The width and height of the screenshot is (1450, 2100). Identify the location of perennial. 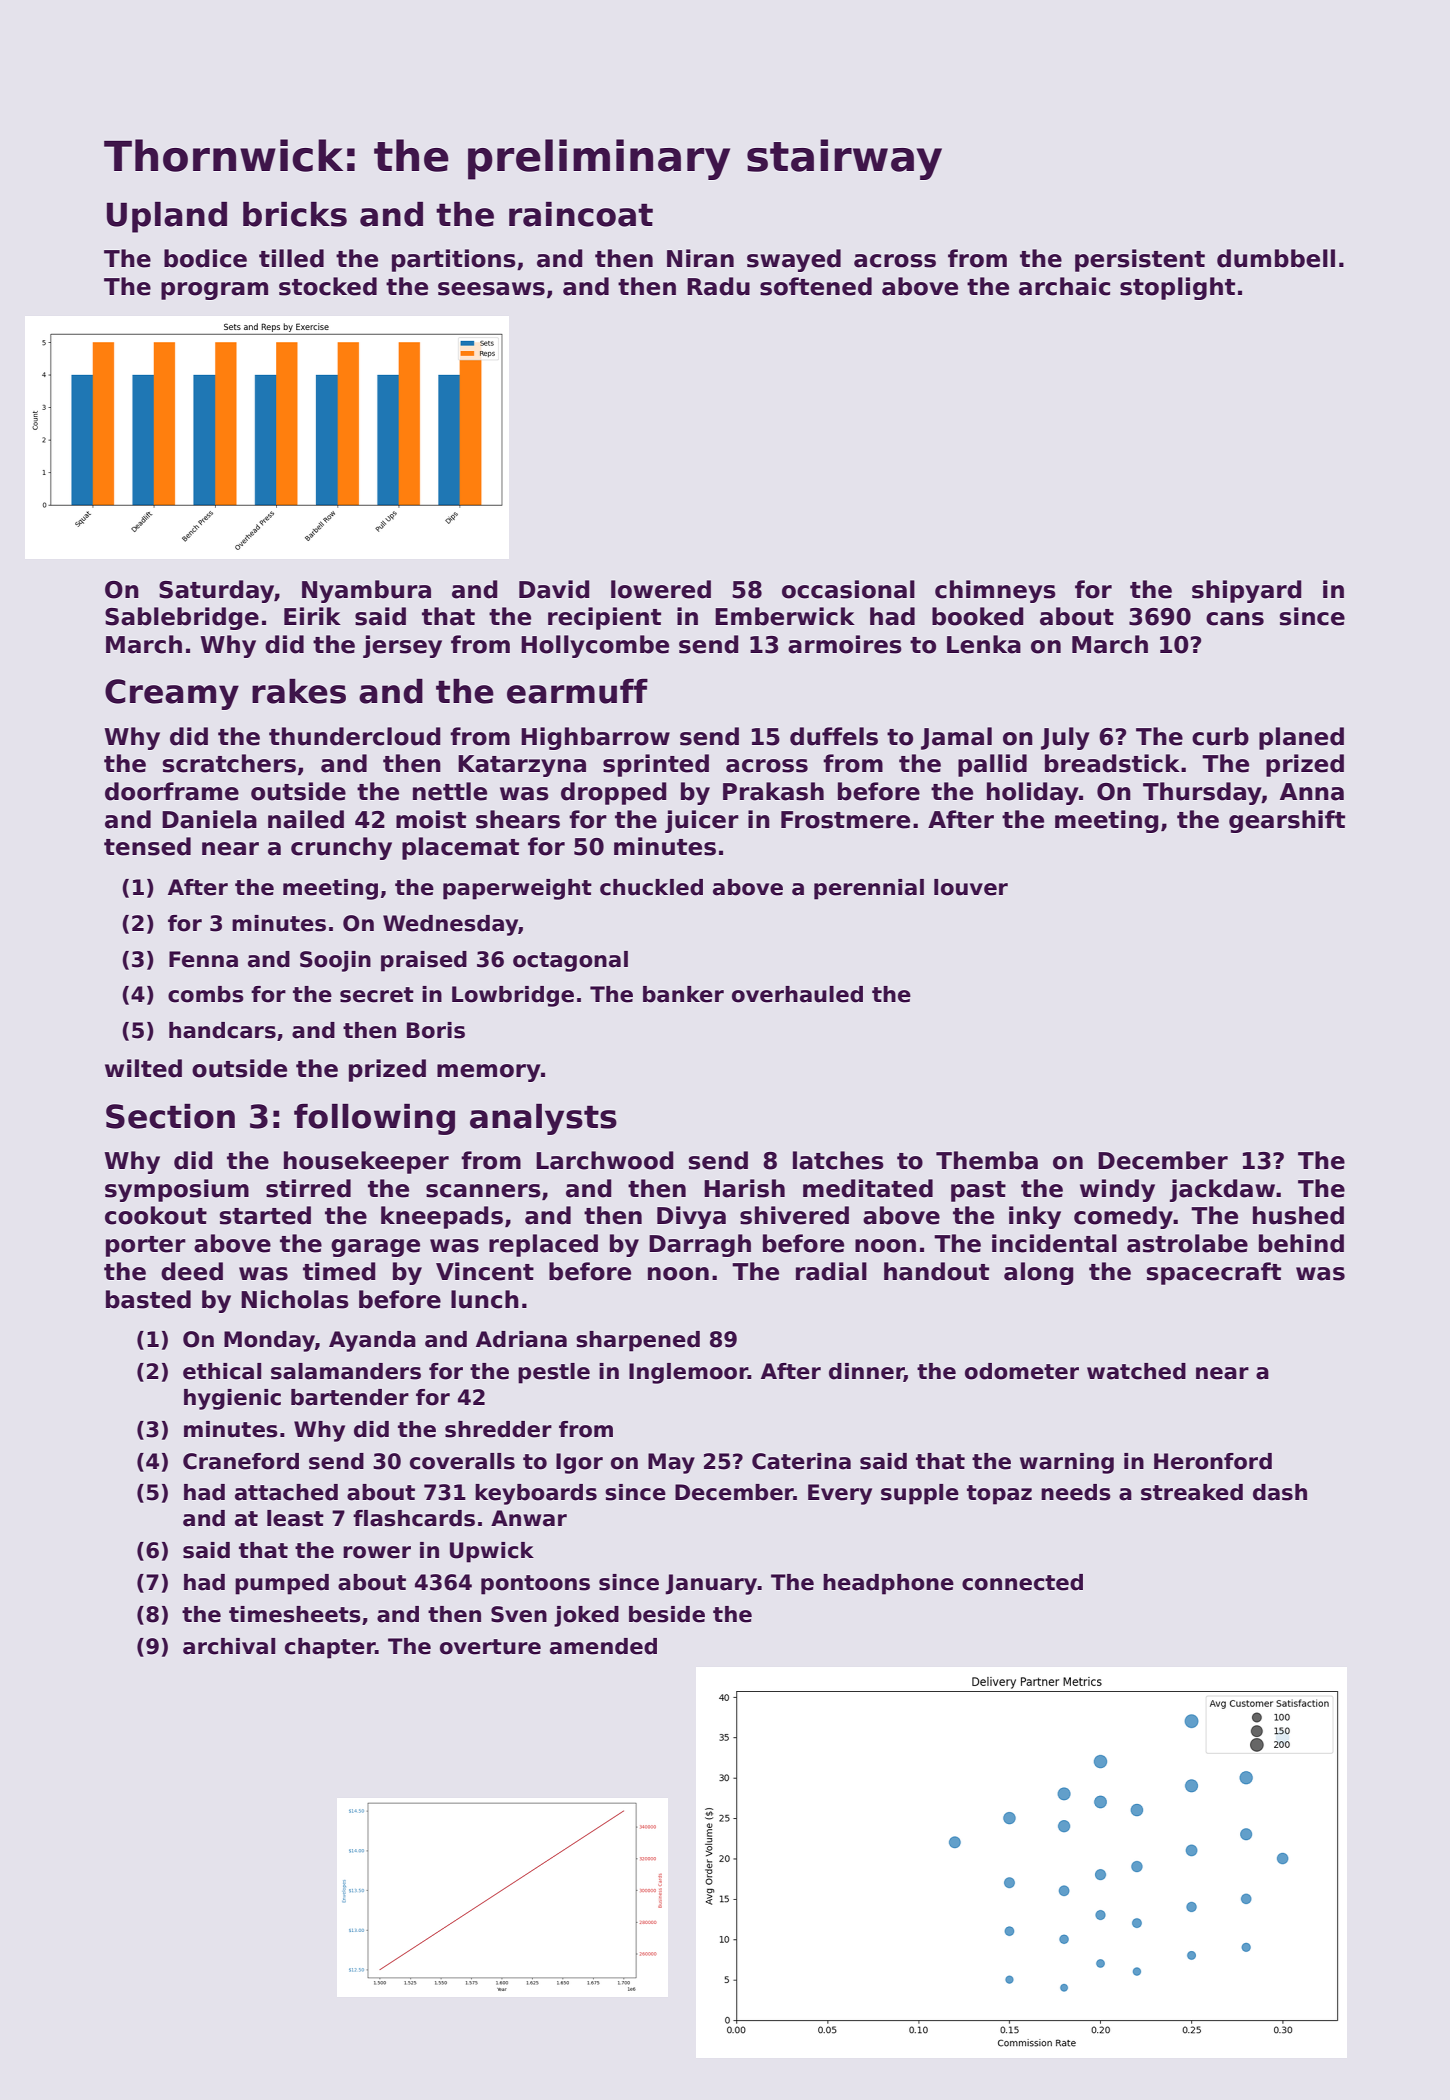
(869, 889).
